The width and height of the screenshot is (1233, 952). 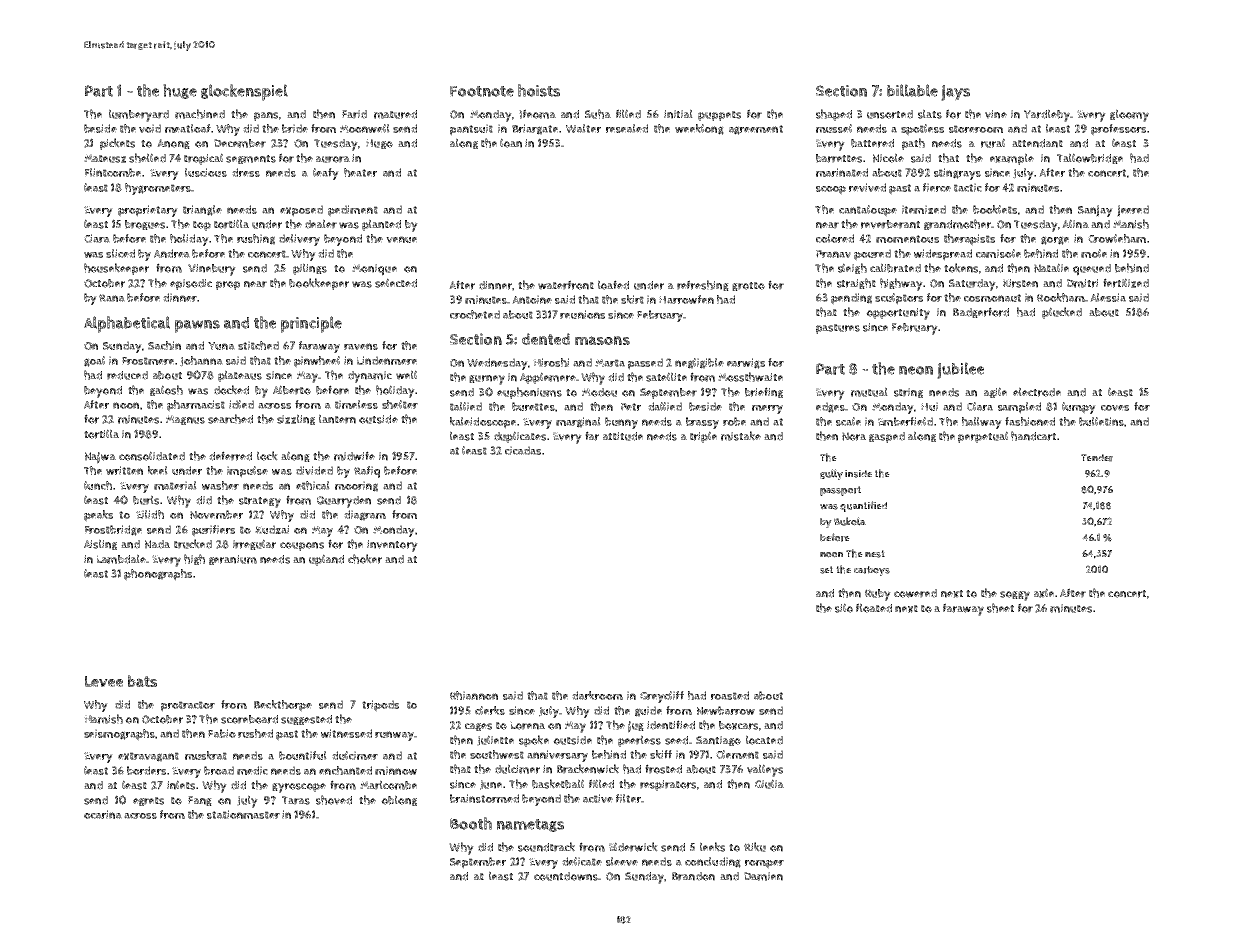 What do you see at coordinates (301, 211) in the screenshot?
I see `exposed` at bounding box center [301, 211].
